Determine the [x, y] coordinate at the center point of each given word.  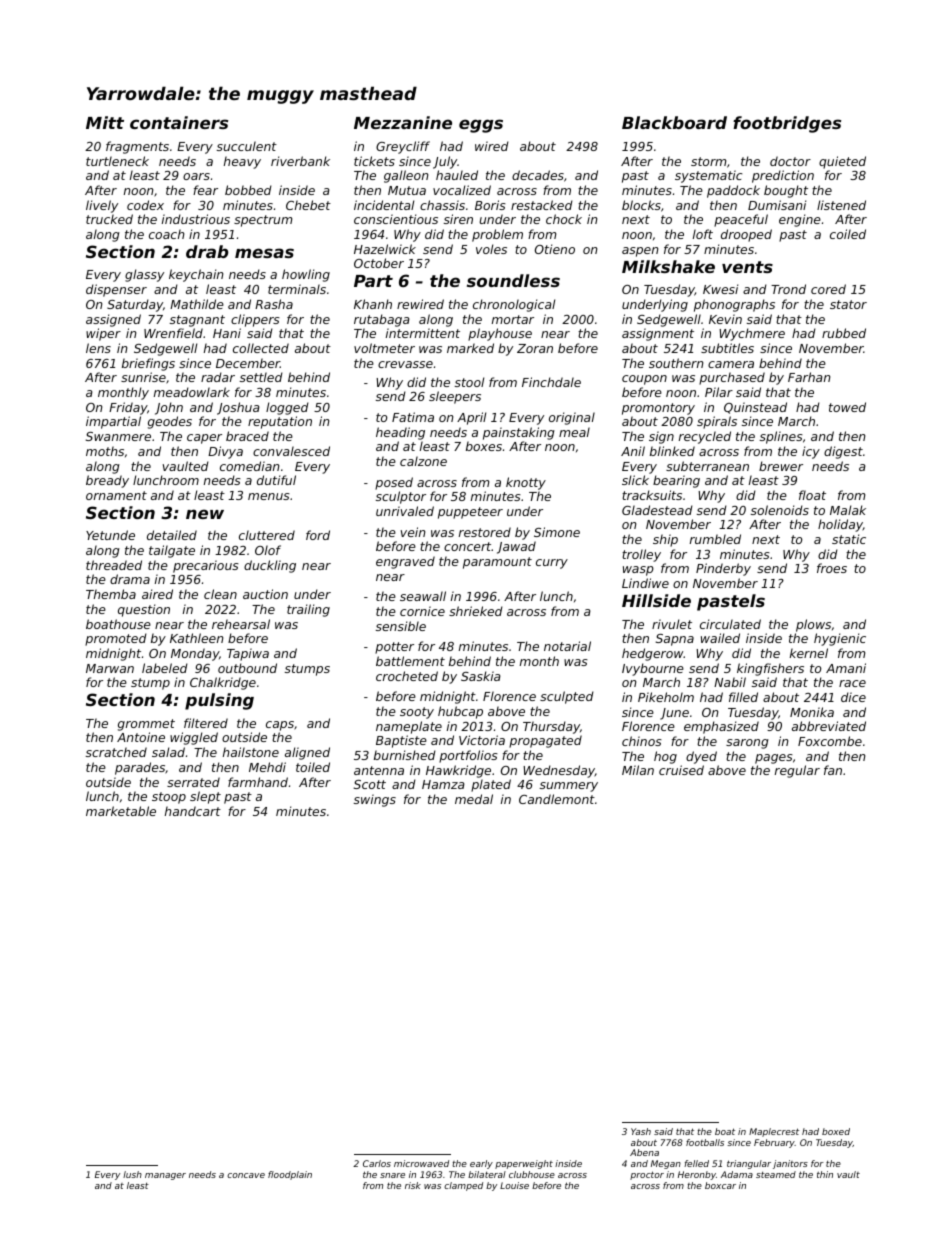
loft [703, 234]
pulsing [219, 701]
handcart [193, 811]
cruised [681, 770]
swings [375, 800]
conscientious [396, 219]
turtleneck [117, 161]
